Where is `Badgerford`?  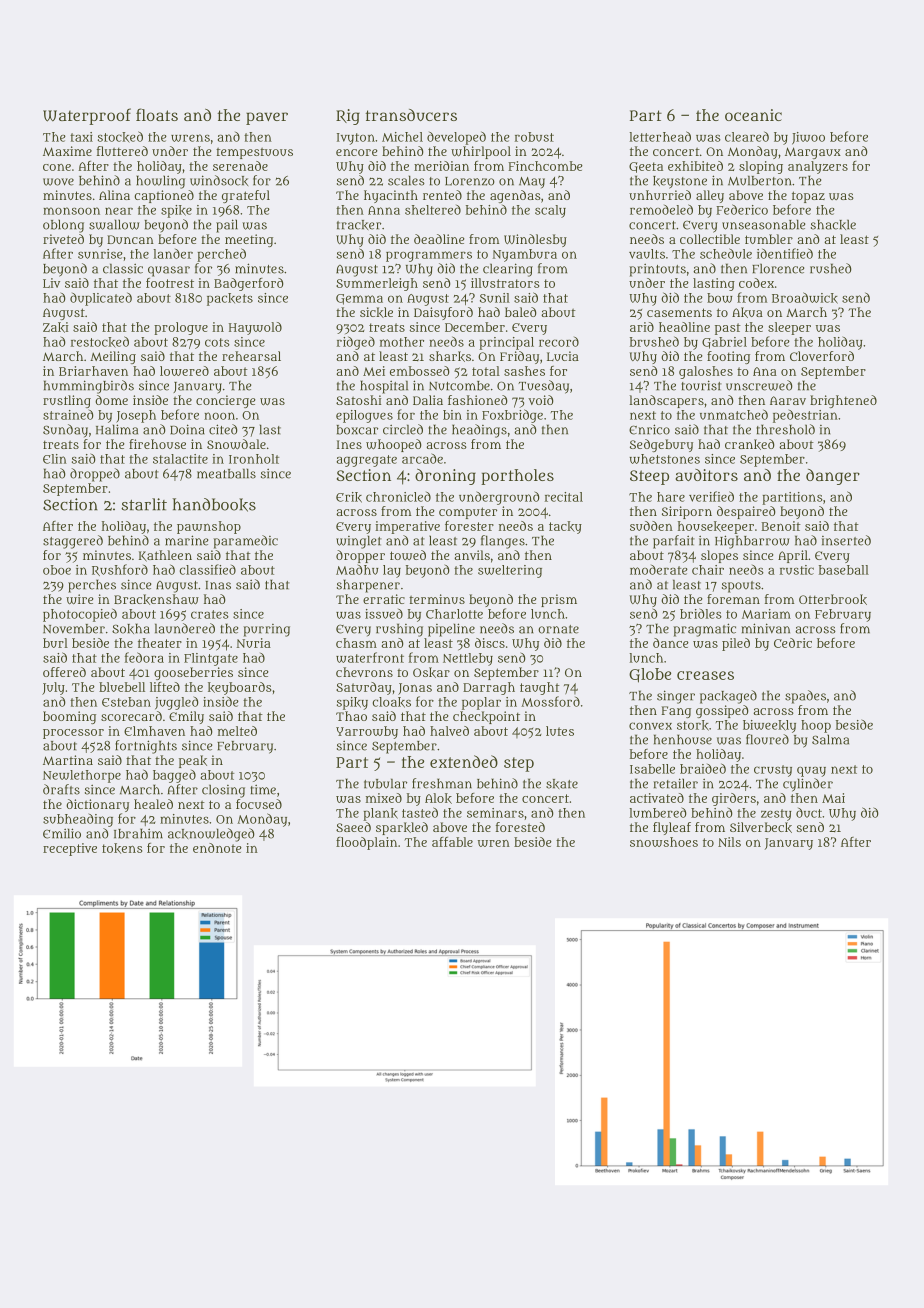
Badgerford is located at coordinates (249, 284).
